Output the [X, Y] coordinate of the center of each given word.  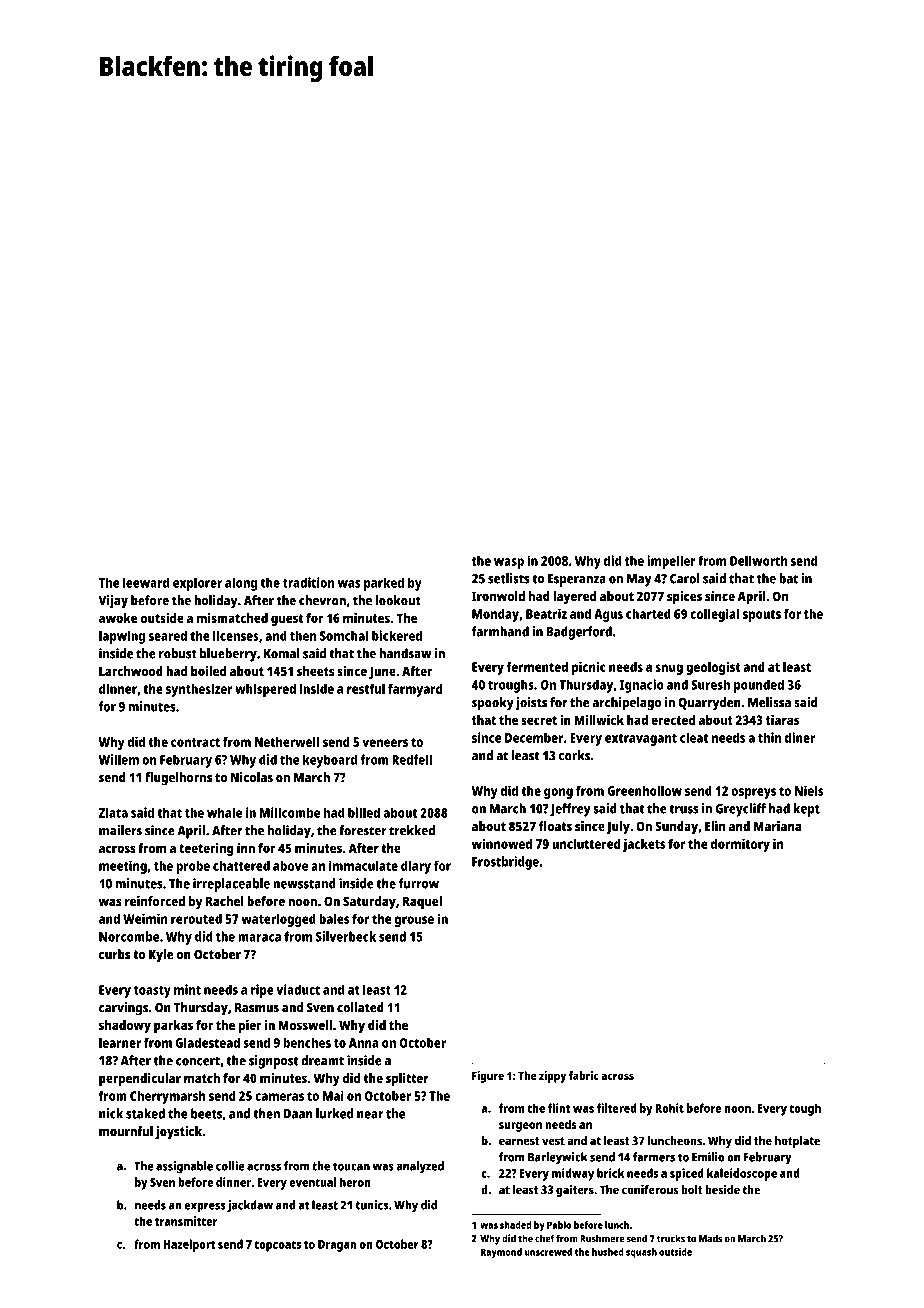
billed [364, 812]
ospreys [754, 793]
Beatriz [546, 613]
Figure [488, 1077]
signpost [273, 1062]
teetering [206, 849]
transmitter [186, 1221]
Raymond [501, 1253]
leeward [145, 582]
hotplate [797, 1142]
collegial [715, 615]
